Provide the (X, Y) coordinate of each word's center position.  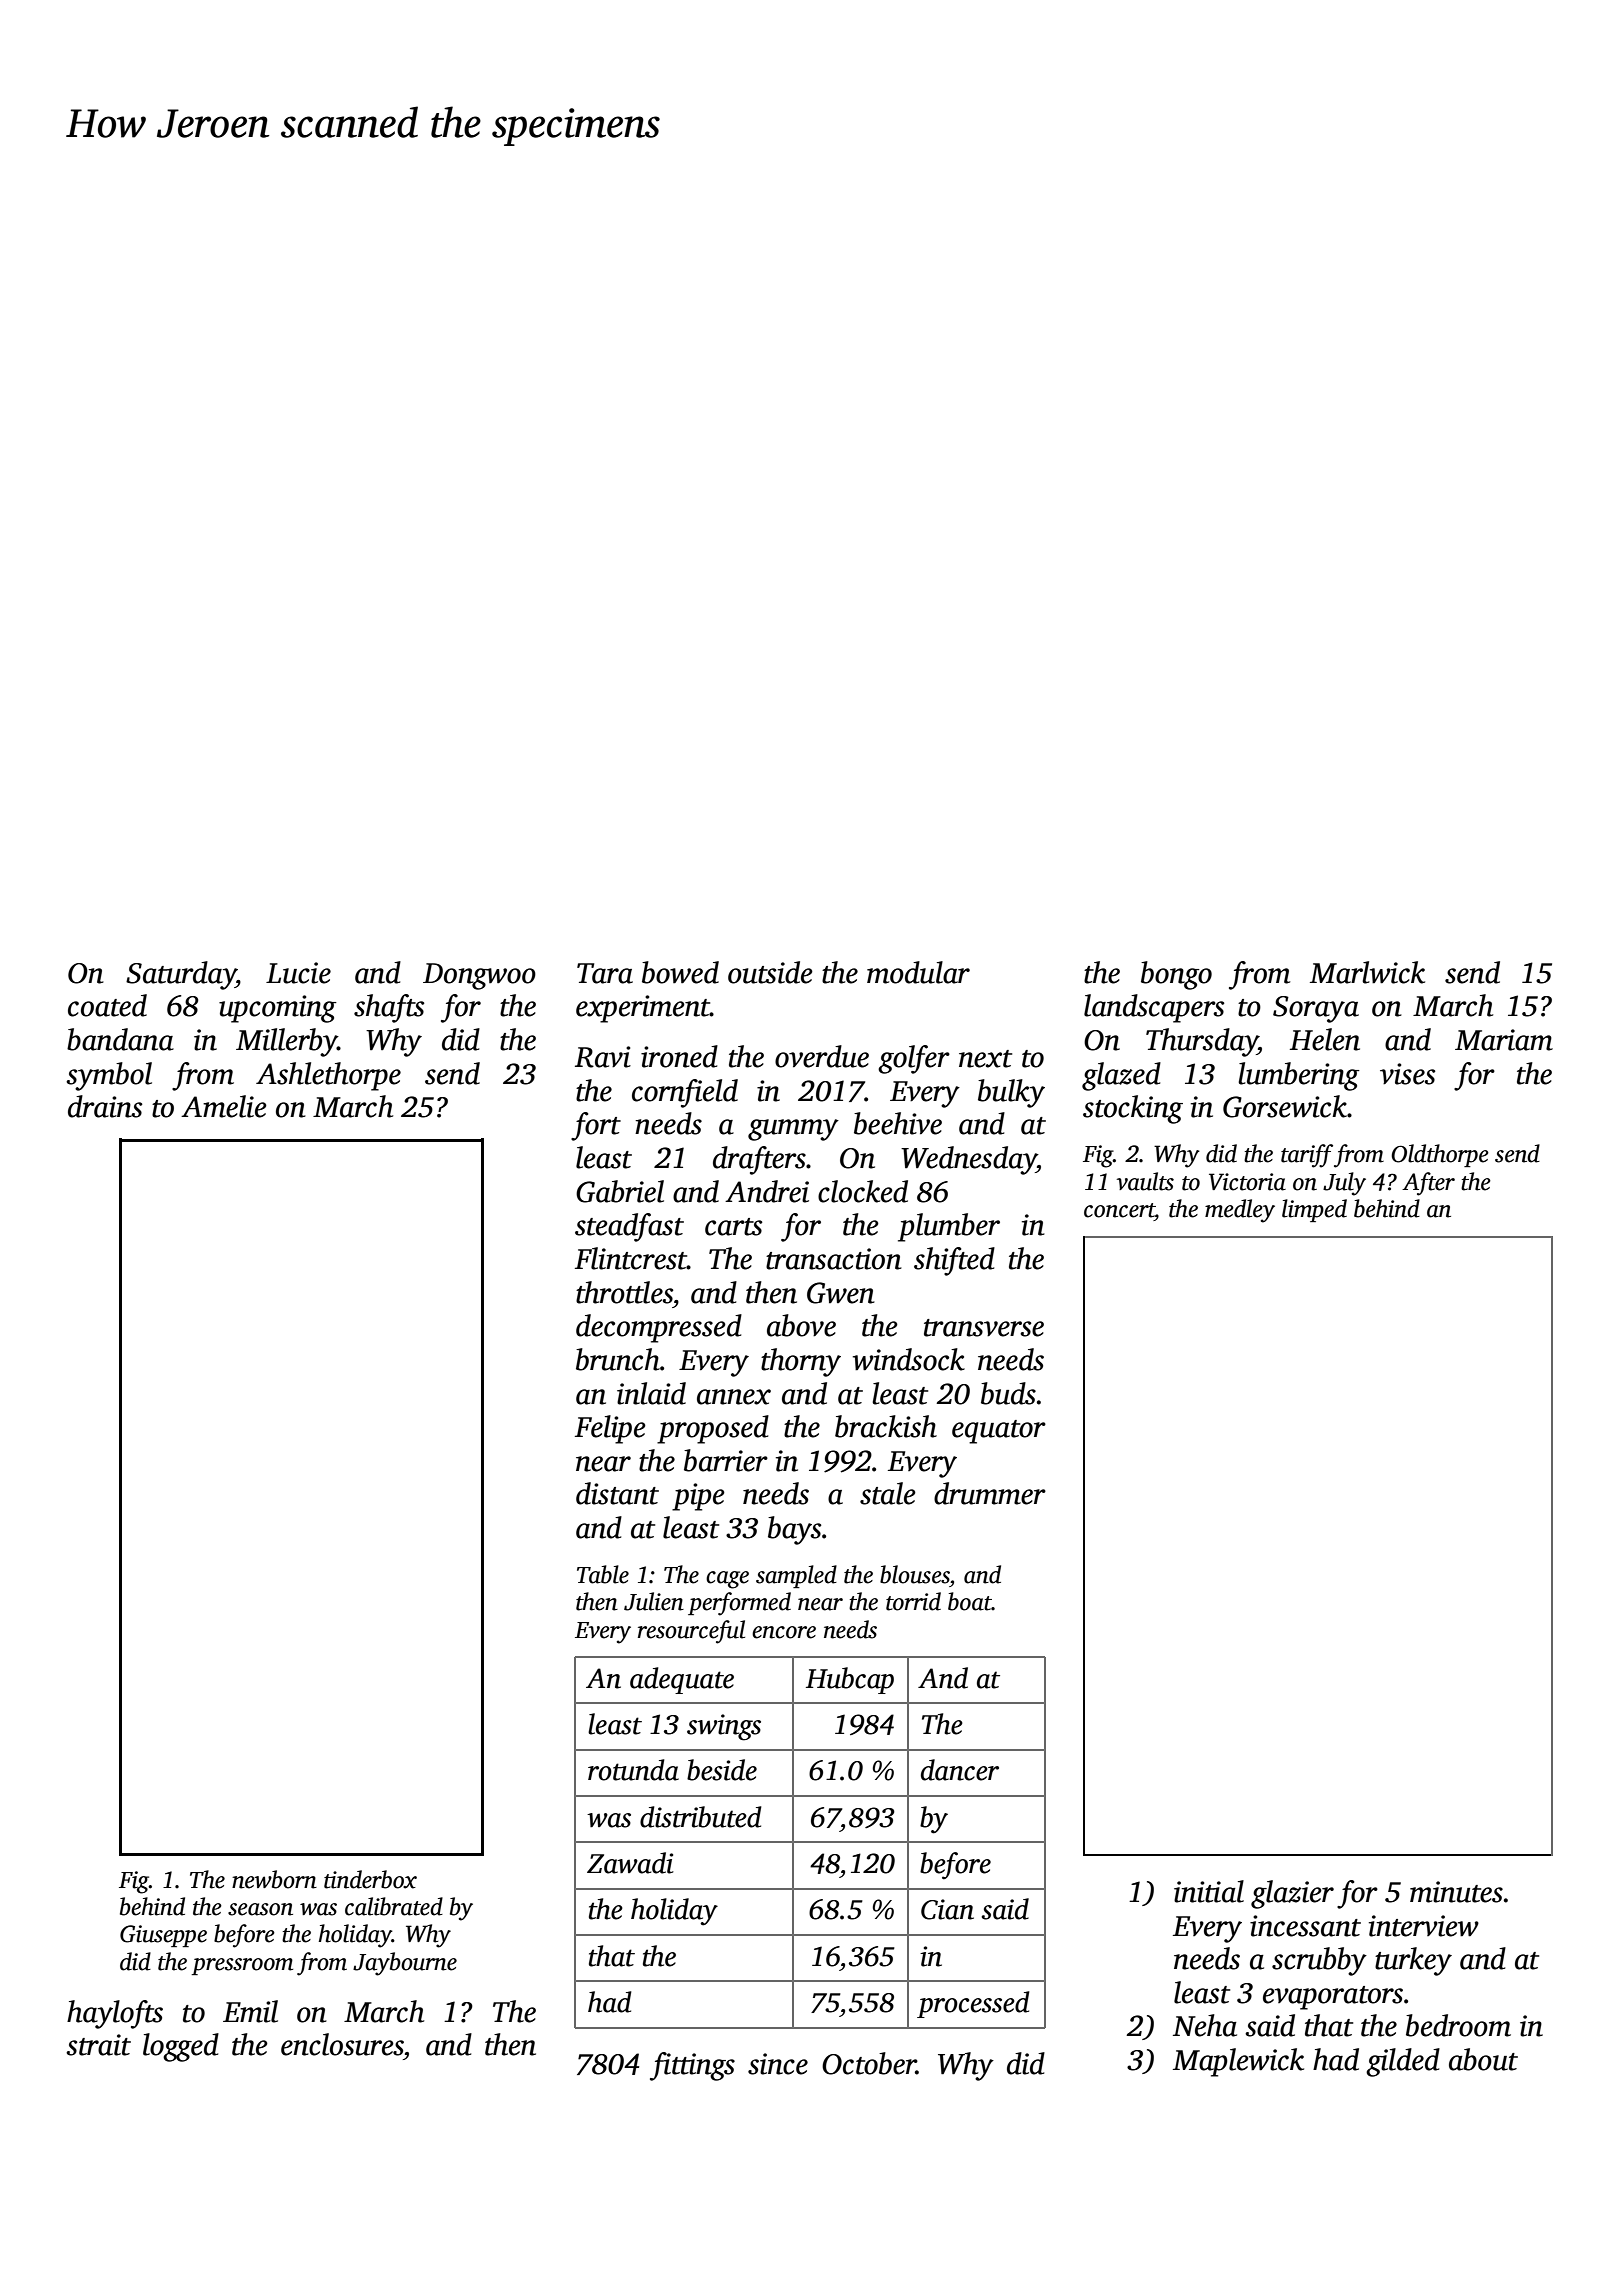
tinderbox (370, 1879)
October (869, 2063)
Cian (947, 1909)
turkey (1413, 1961)
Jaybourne (405, 1964)
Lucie (298, 973)
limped (1314, 1210)
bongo (1176, 975)
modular (918, 972)
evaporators (1333, 1998)
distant (617, 1493)
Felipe (610, 1429)
